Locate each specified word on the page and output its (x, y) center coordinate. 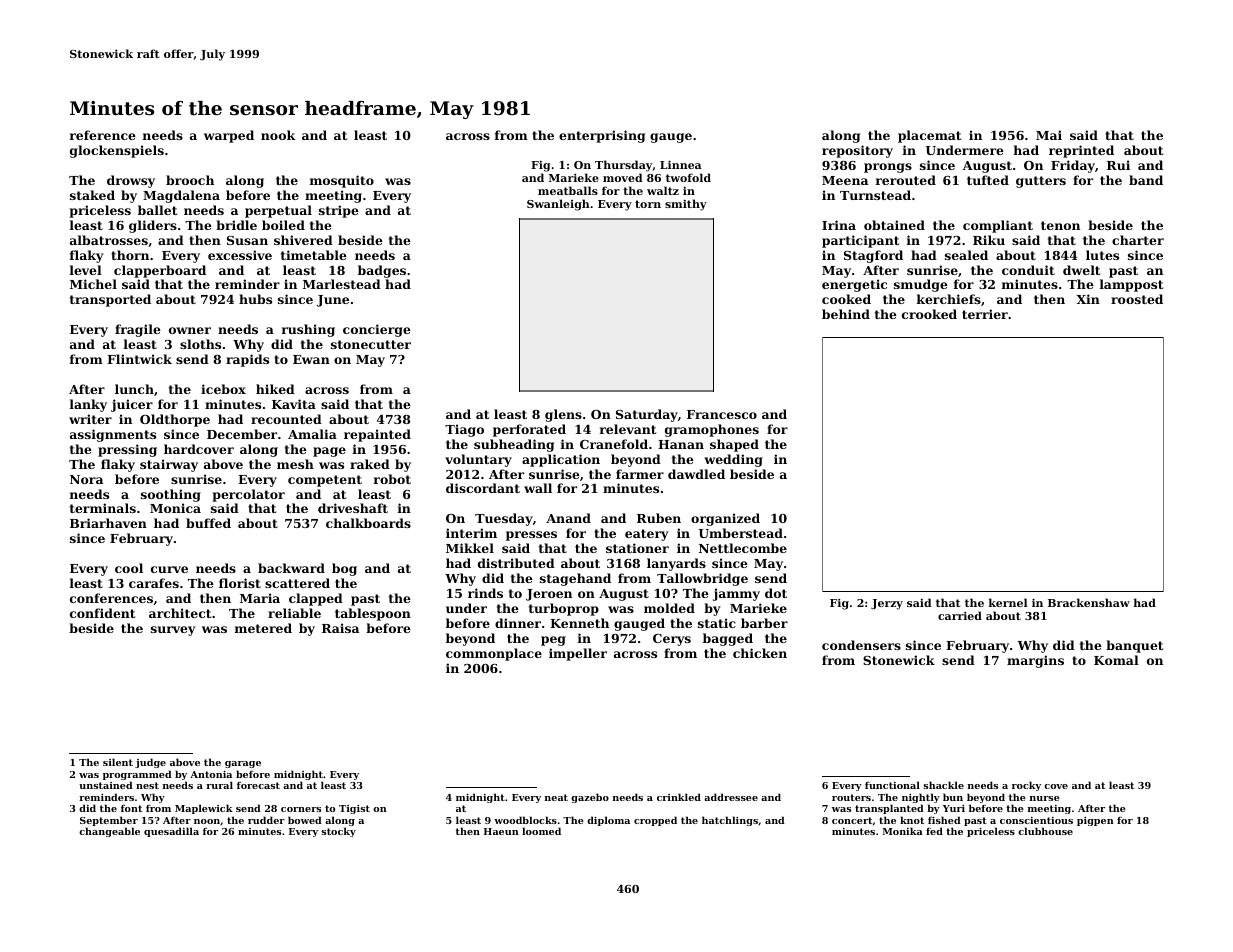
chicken (760, 653)
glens (563, 415)
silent (118, 762)
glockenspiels (117, 151)
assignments (113, 435)
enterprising (602, 136)
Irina (839, 225)
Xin (1088, 299)
